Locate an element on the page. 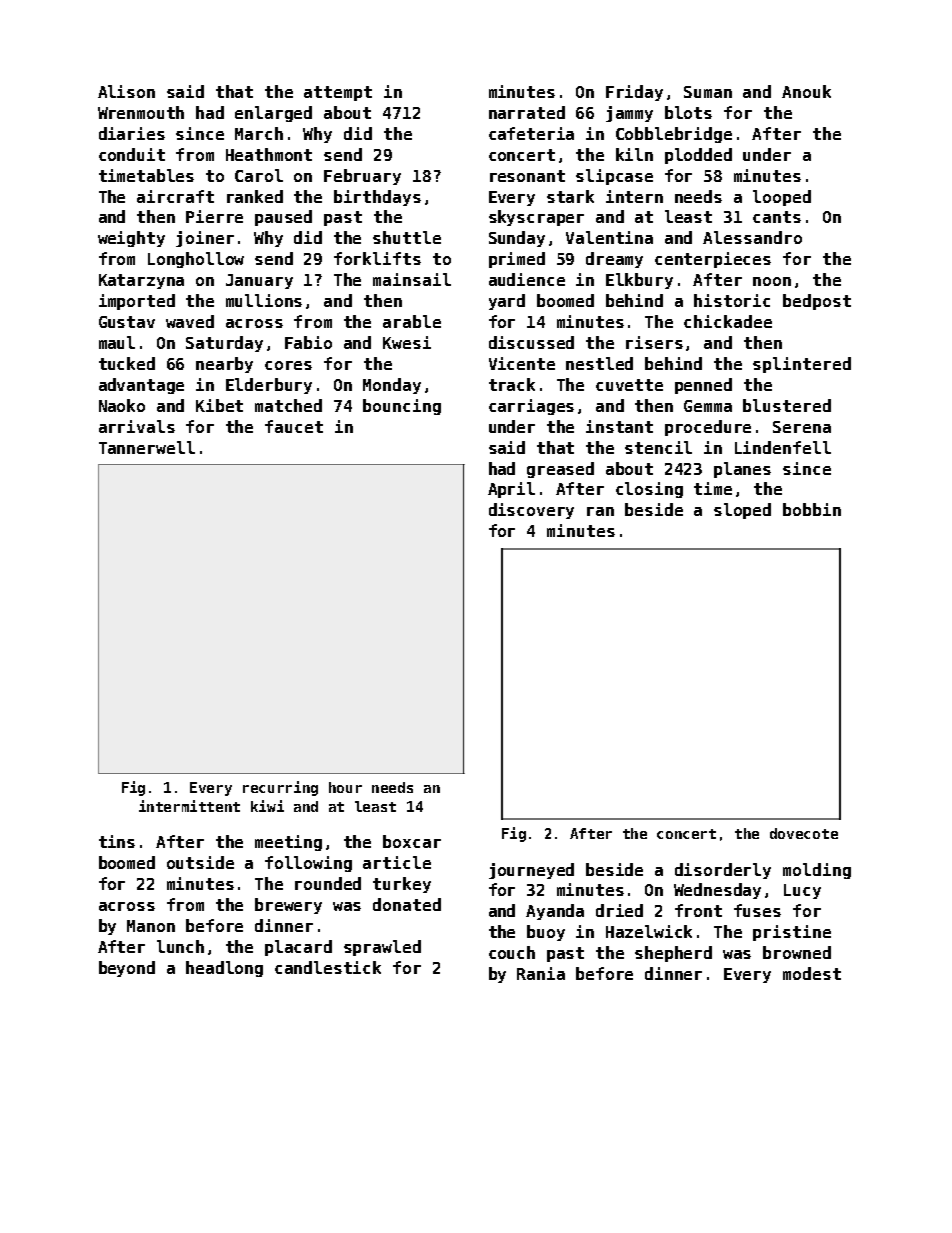  discovery is located at coordinates (531, 511).
